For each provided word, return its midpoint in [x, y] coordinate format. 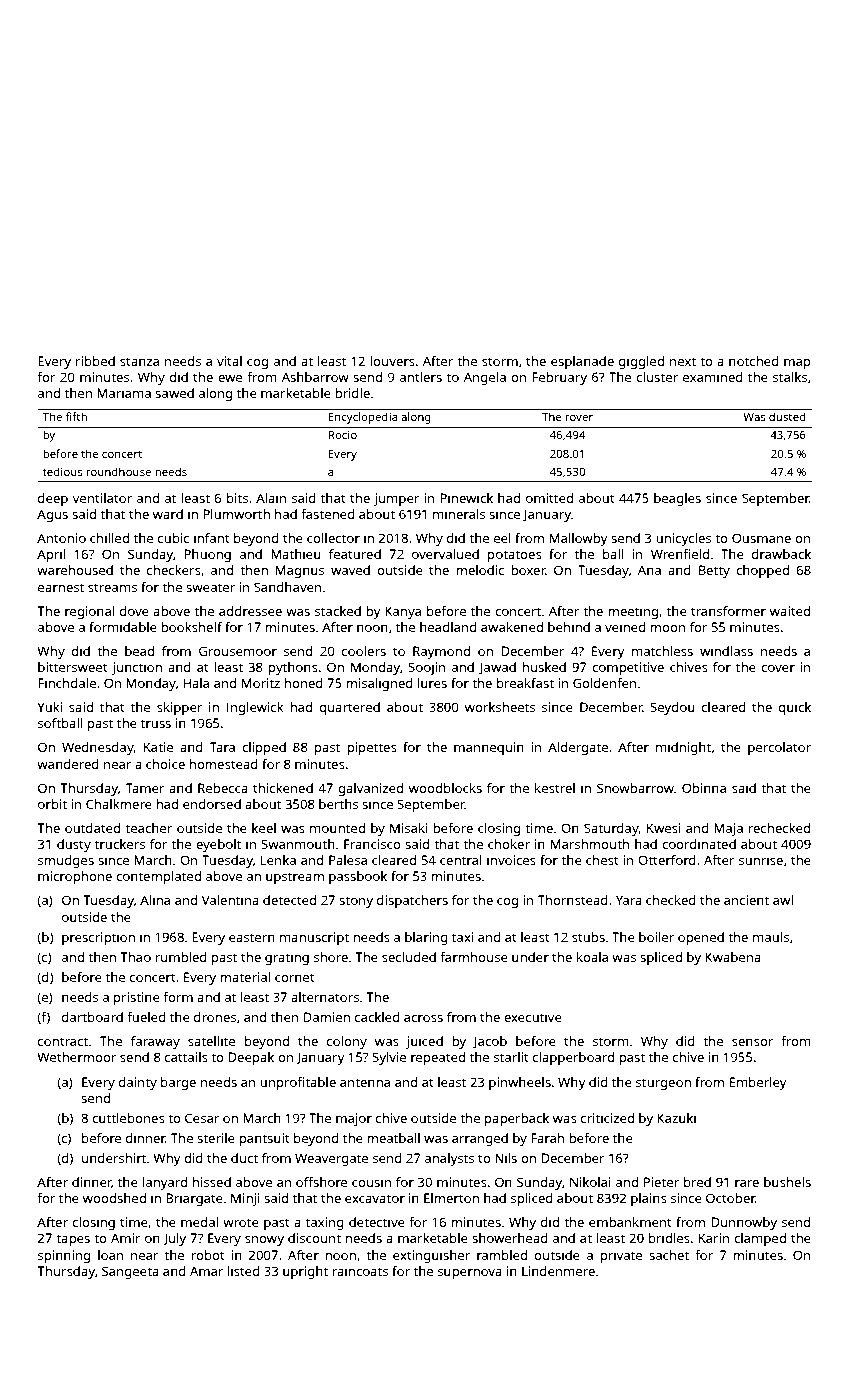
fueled [146, 1017]
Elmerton [451, 1198]
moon [667, 628]
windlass [726, 651]
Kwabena [733, 957]
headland [448, 627]
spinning [64, 1256]
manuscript [314, 938]
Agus [52, 515]
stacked [338, 611]
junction [137, 668]
